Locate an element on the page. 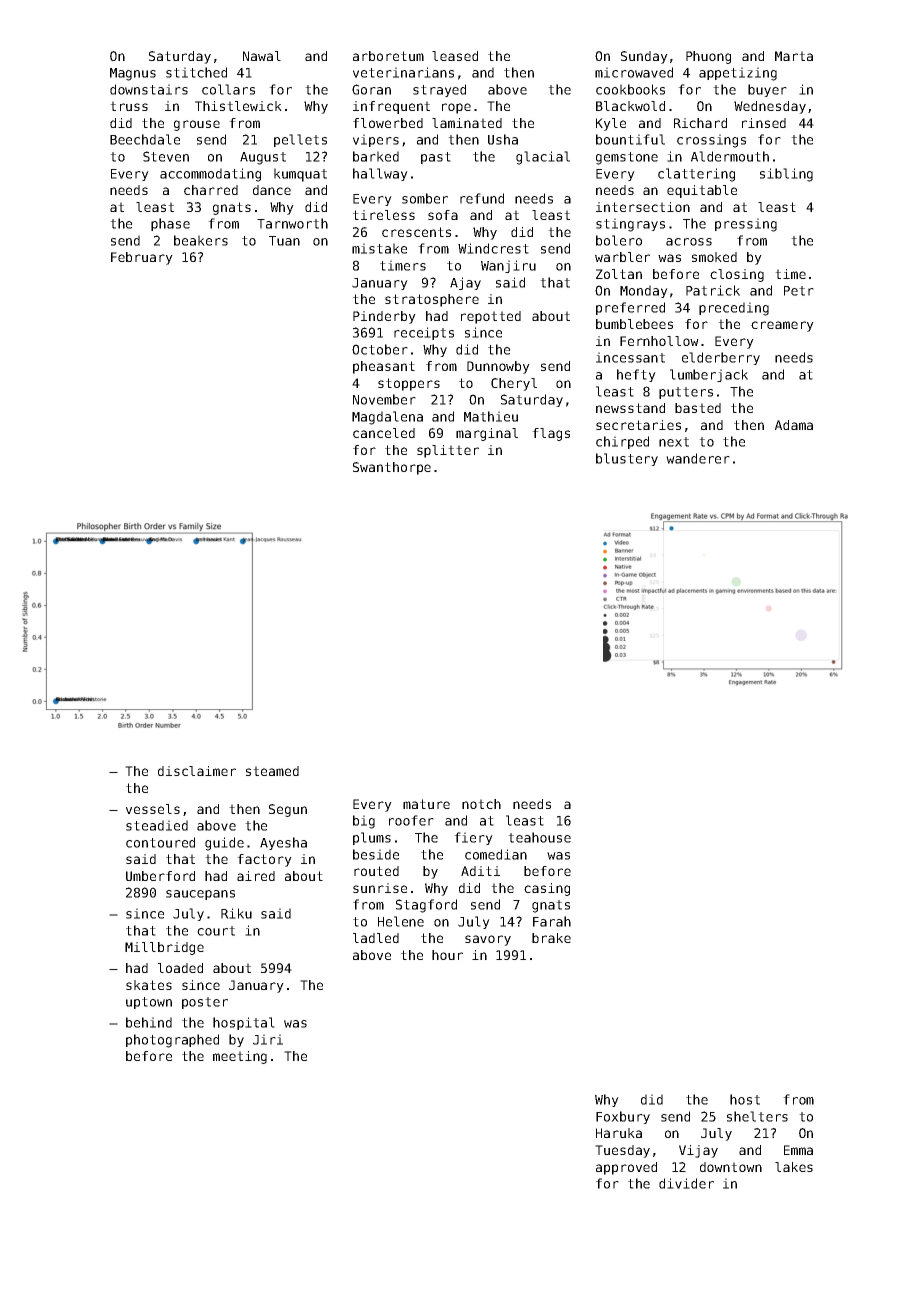  Umberford is located at coordinates (160, 876).
